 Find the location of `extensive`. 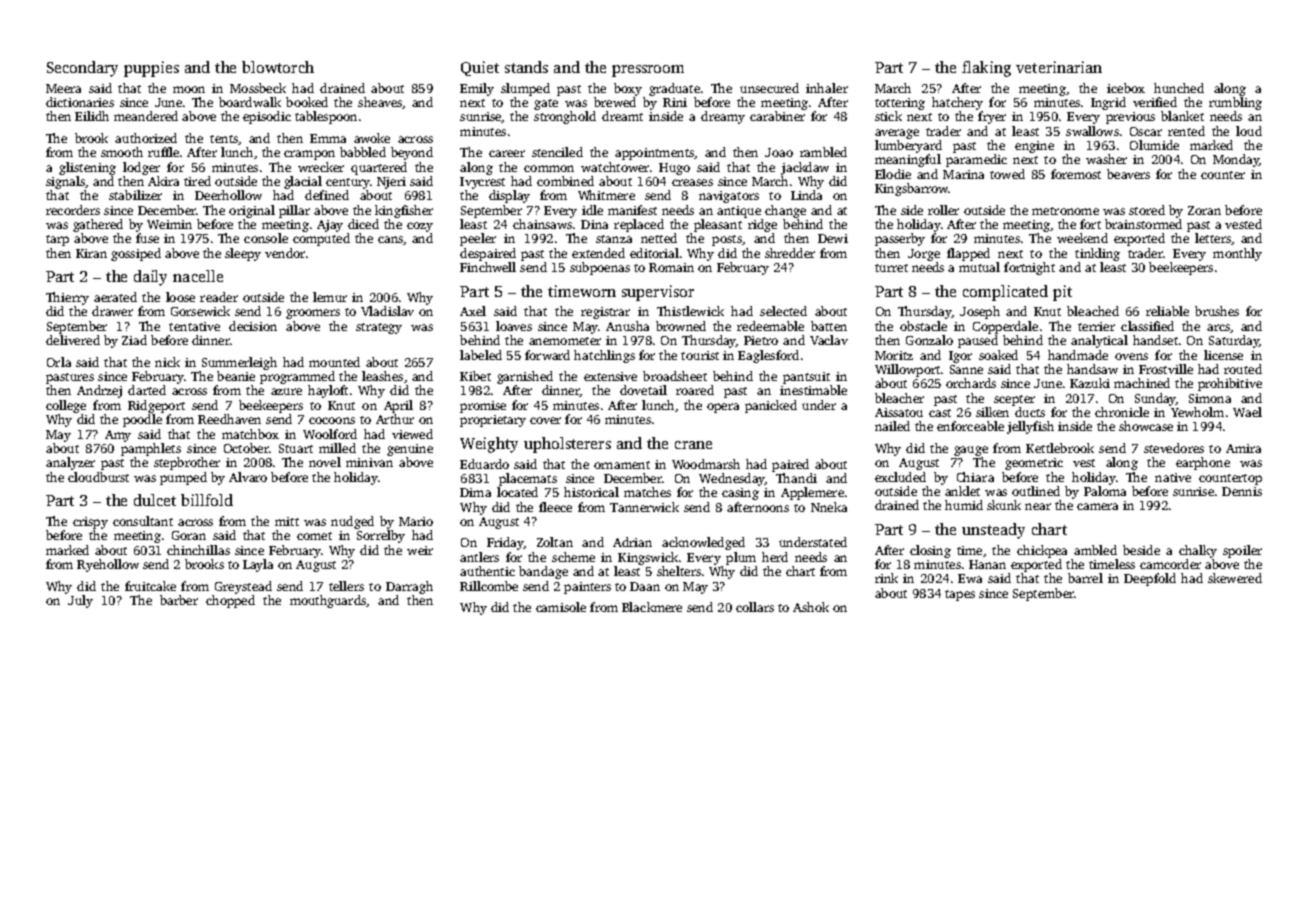

extensive is located at coordinates (610, 376).
